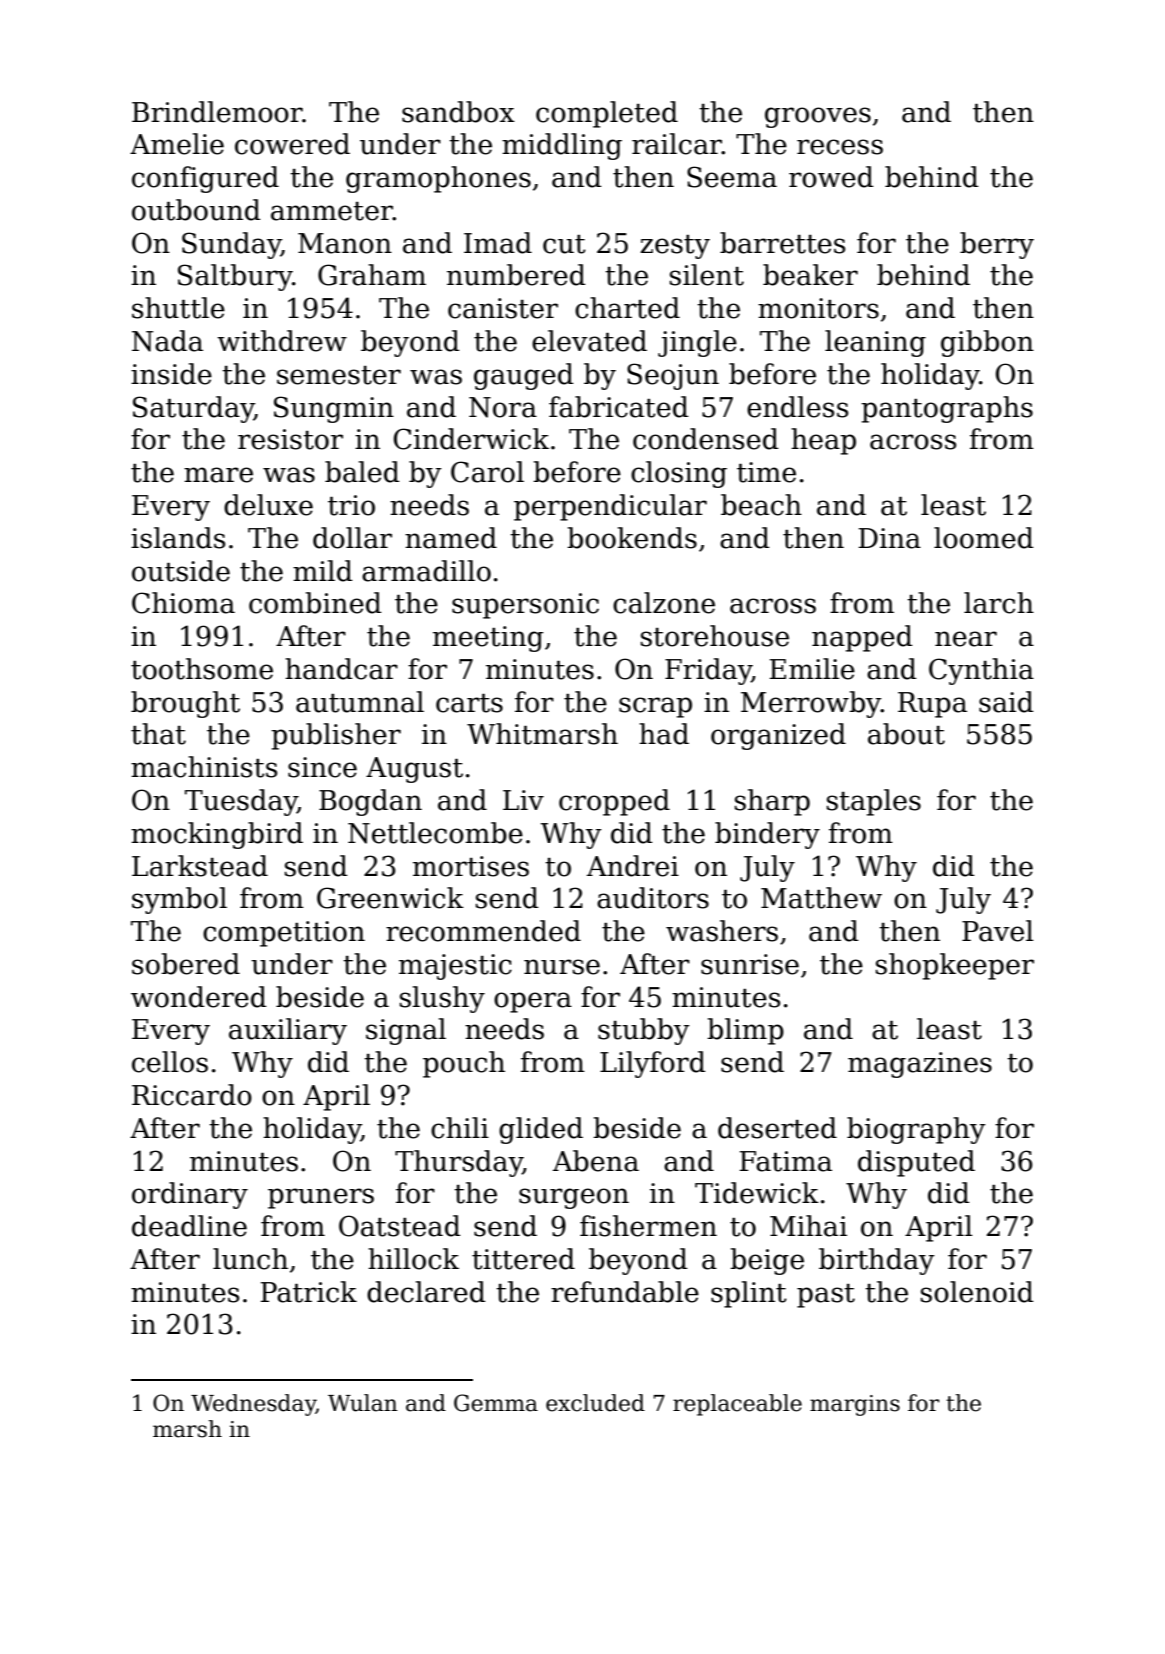  What do you see at coordinates (363, 1403) in the screenshot?
I see `Wulan` at bounding box center [363, 1403].
